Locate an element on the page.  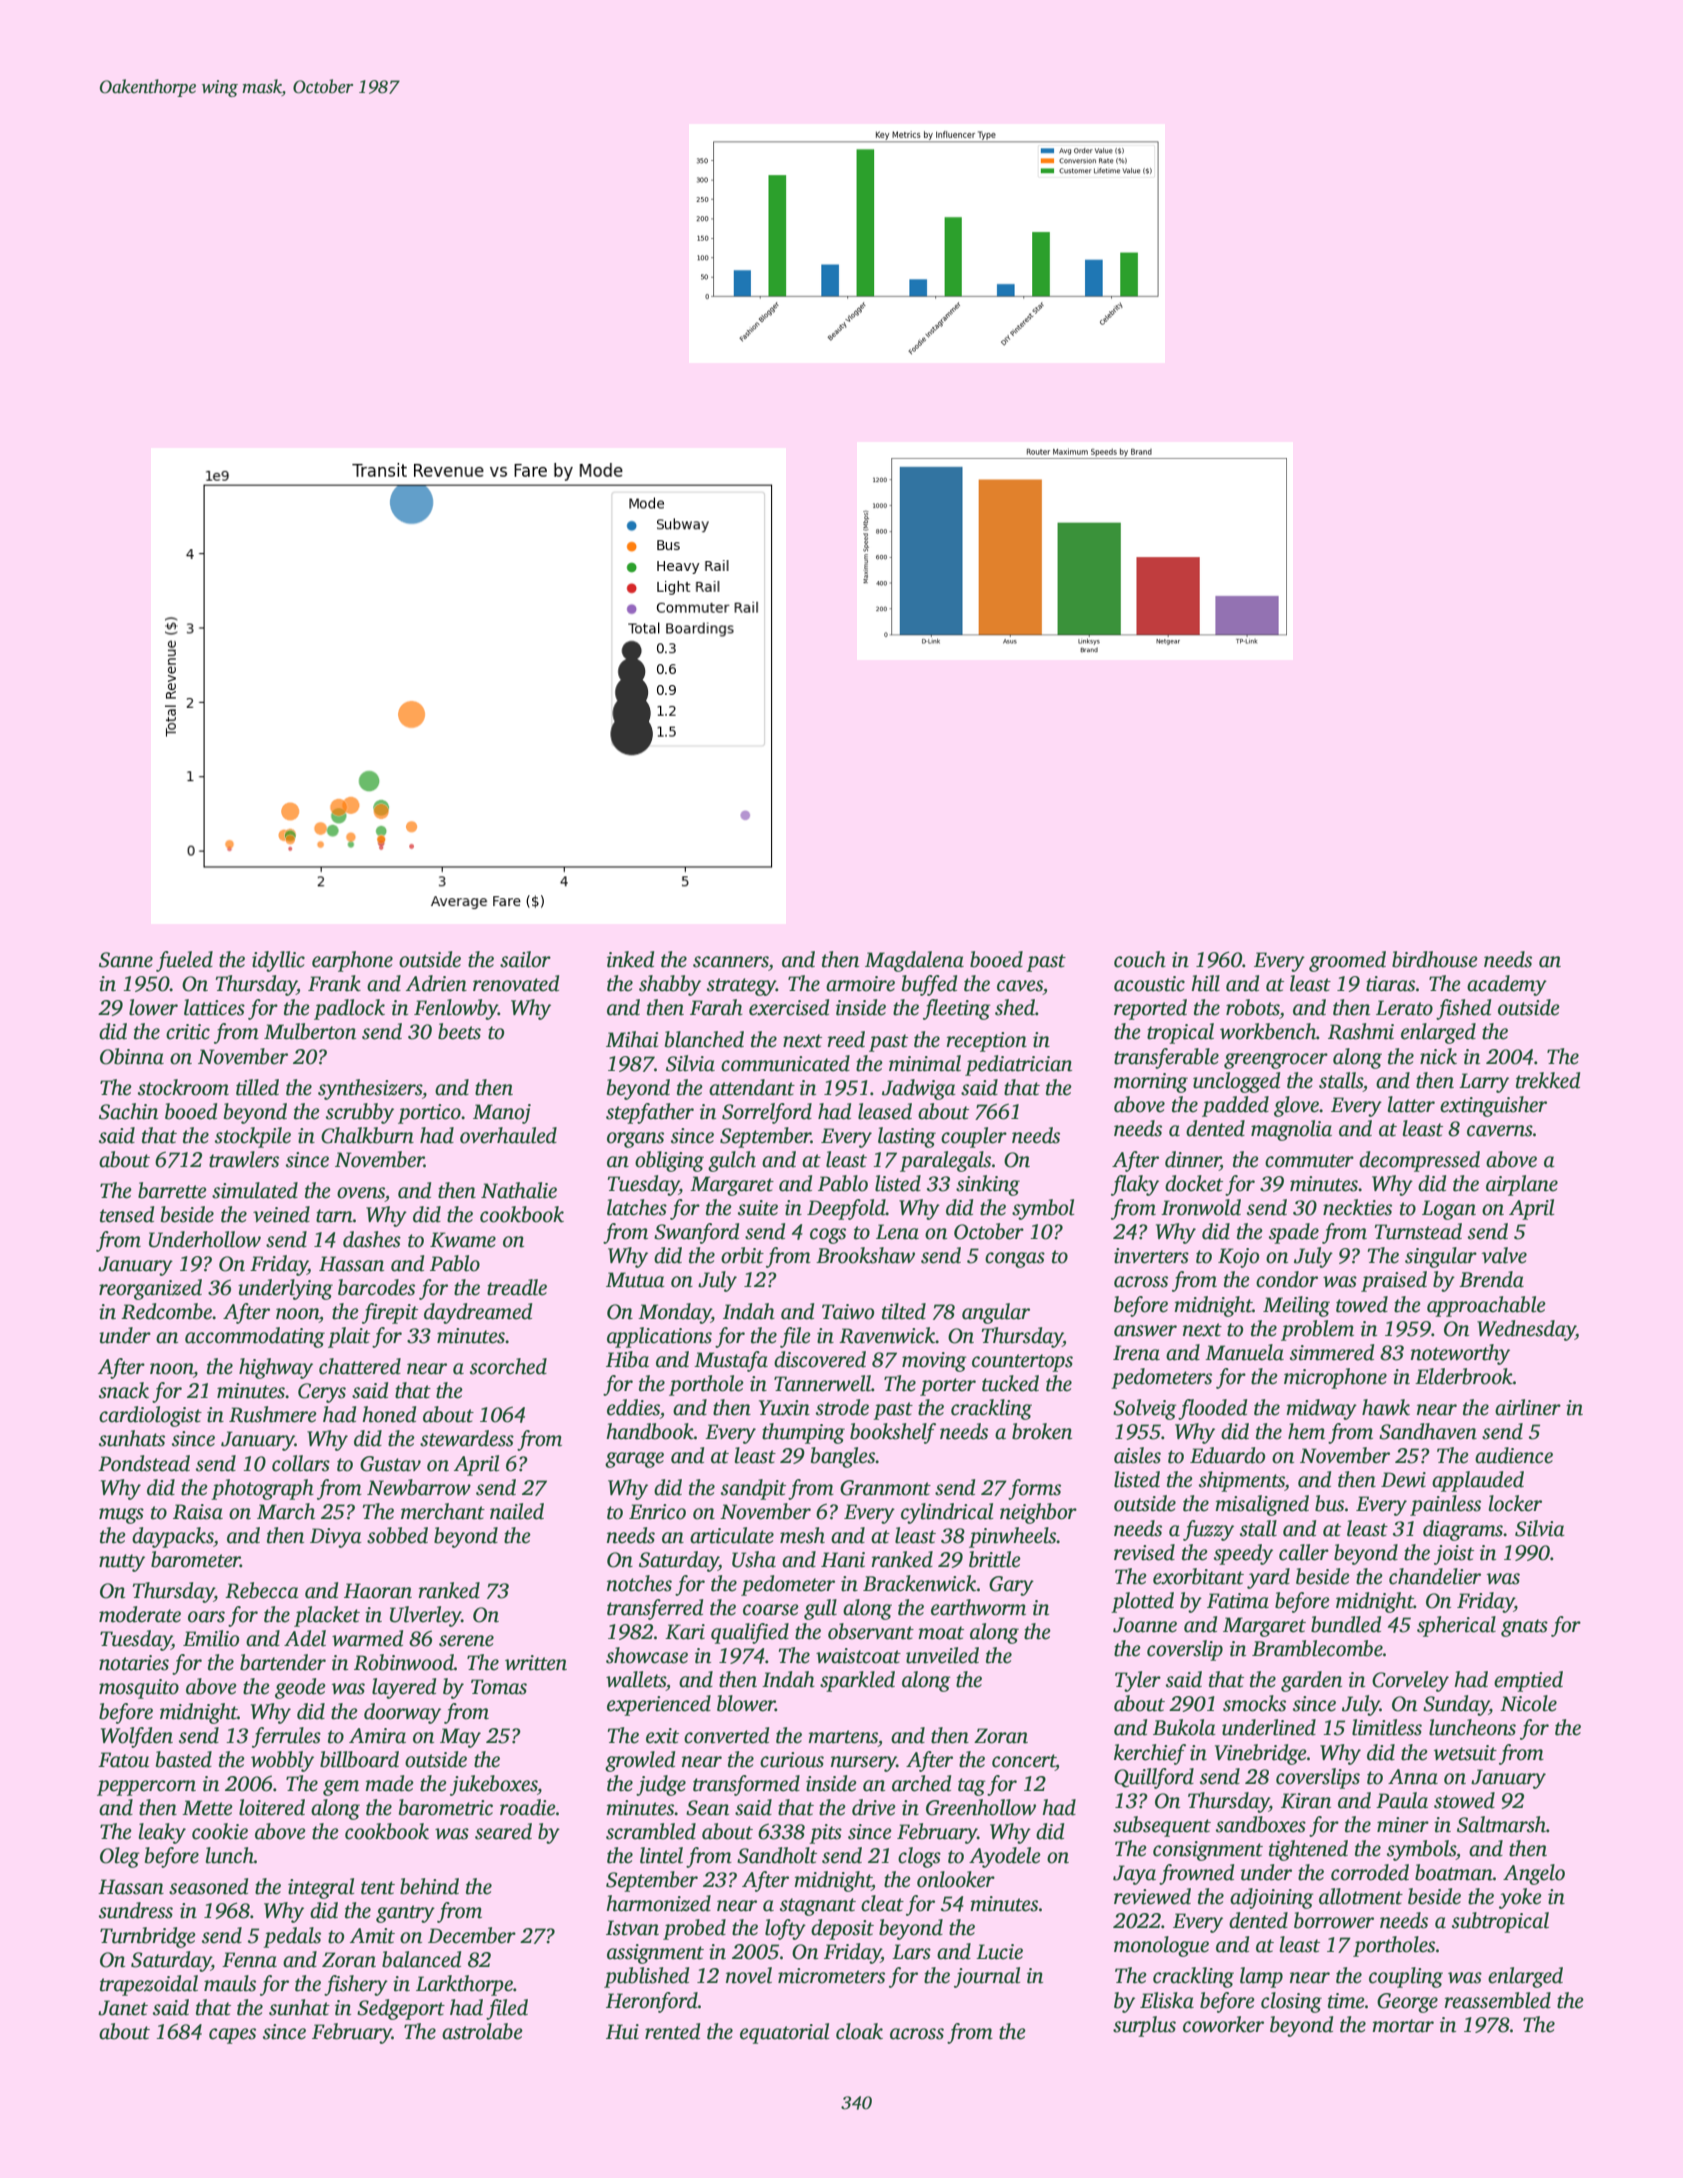
Emilio is located at coordinates (211, 1638).
